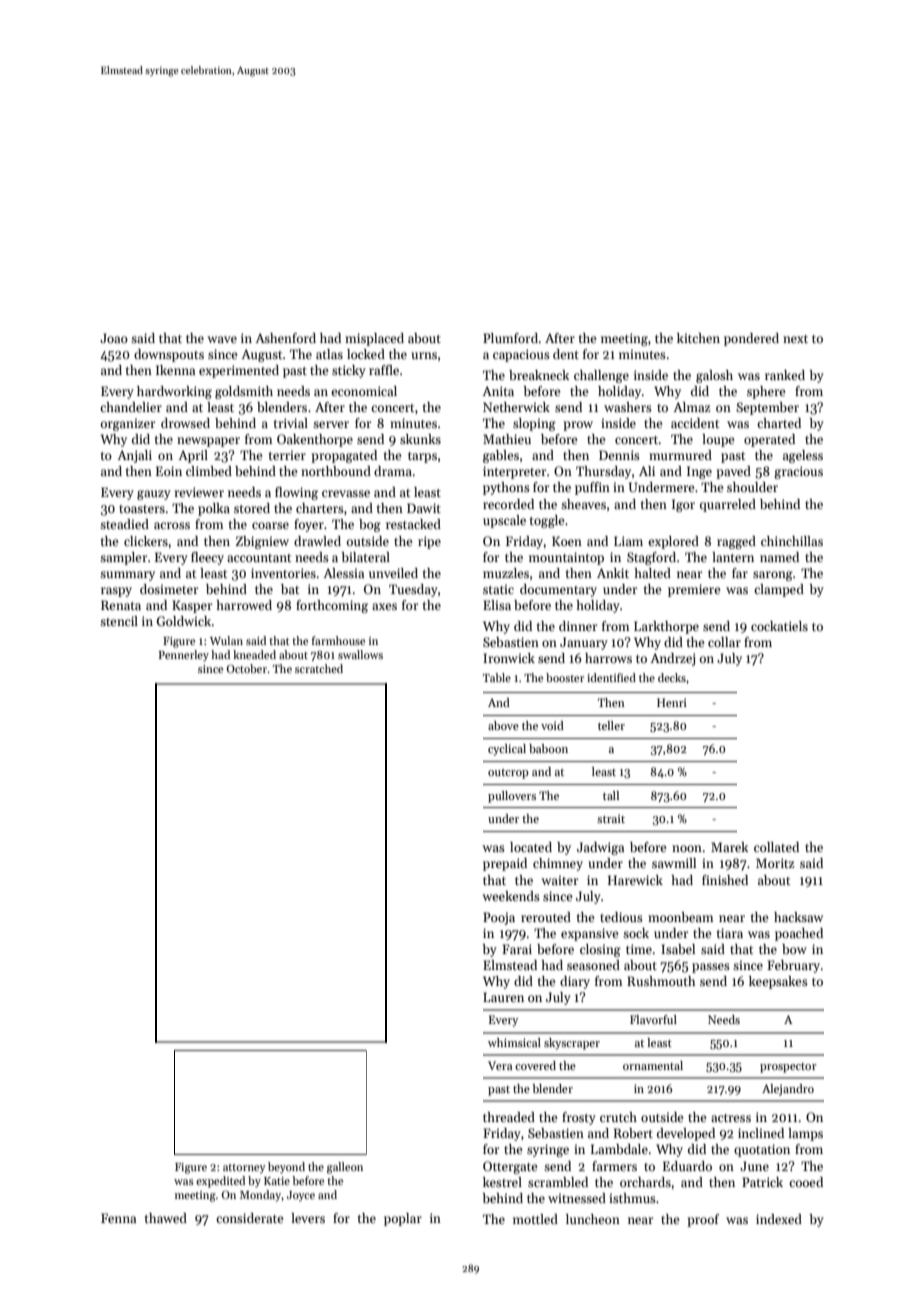  I want to click on pullovers, so click(512, 797).
